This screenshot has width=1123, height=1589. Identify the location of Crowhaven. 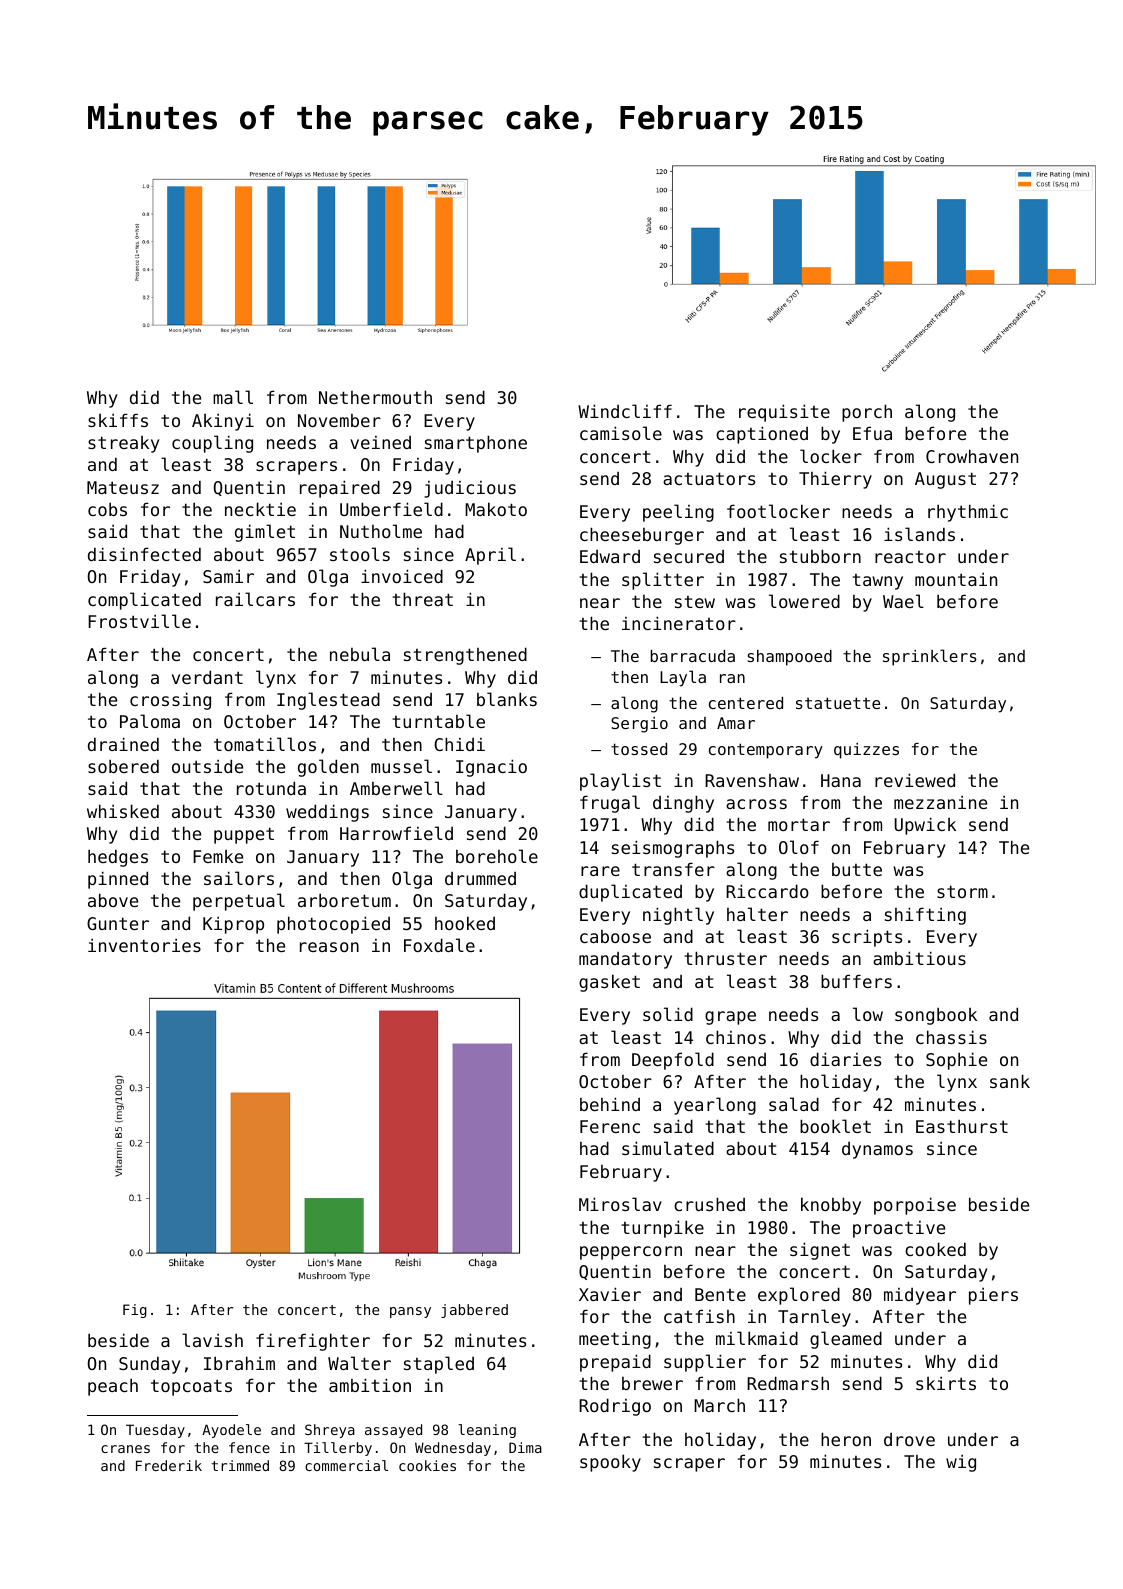
(972, 456).
